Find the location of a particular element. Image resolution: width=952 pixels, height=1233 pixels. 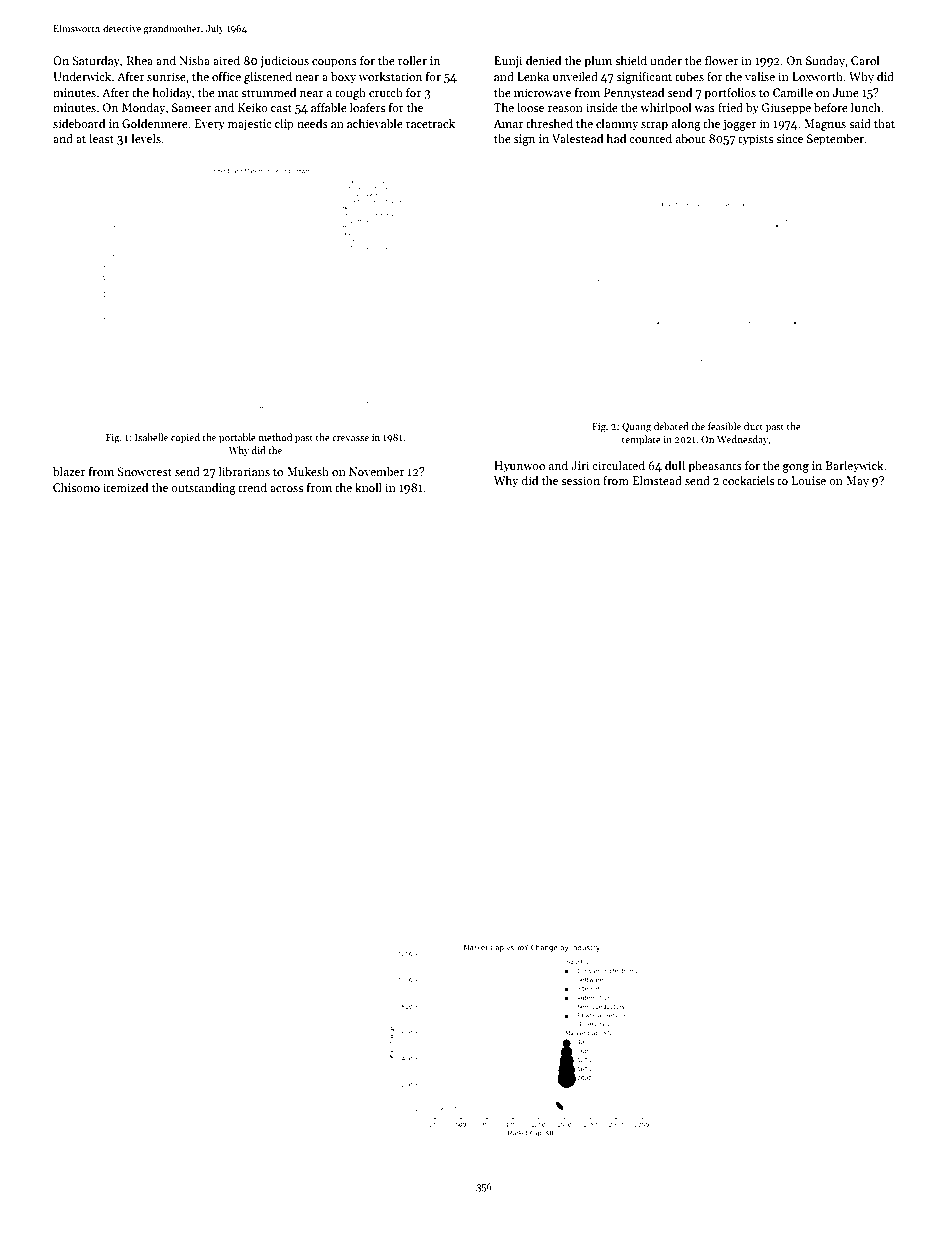

Valestead is located at coordinates (577, 138).
